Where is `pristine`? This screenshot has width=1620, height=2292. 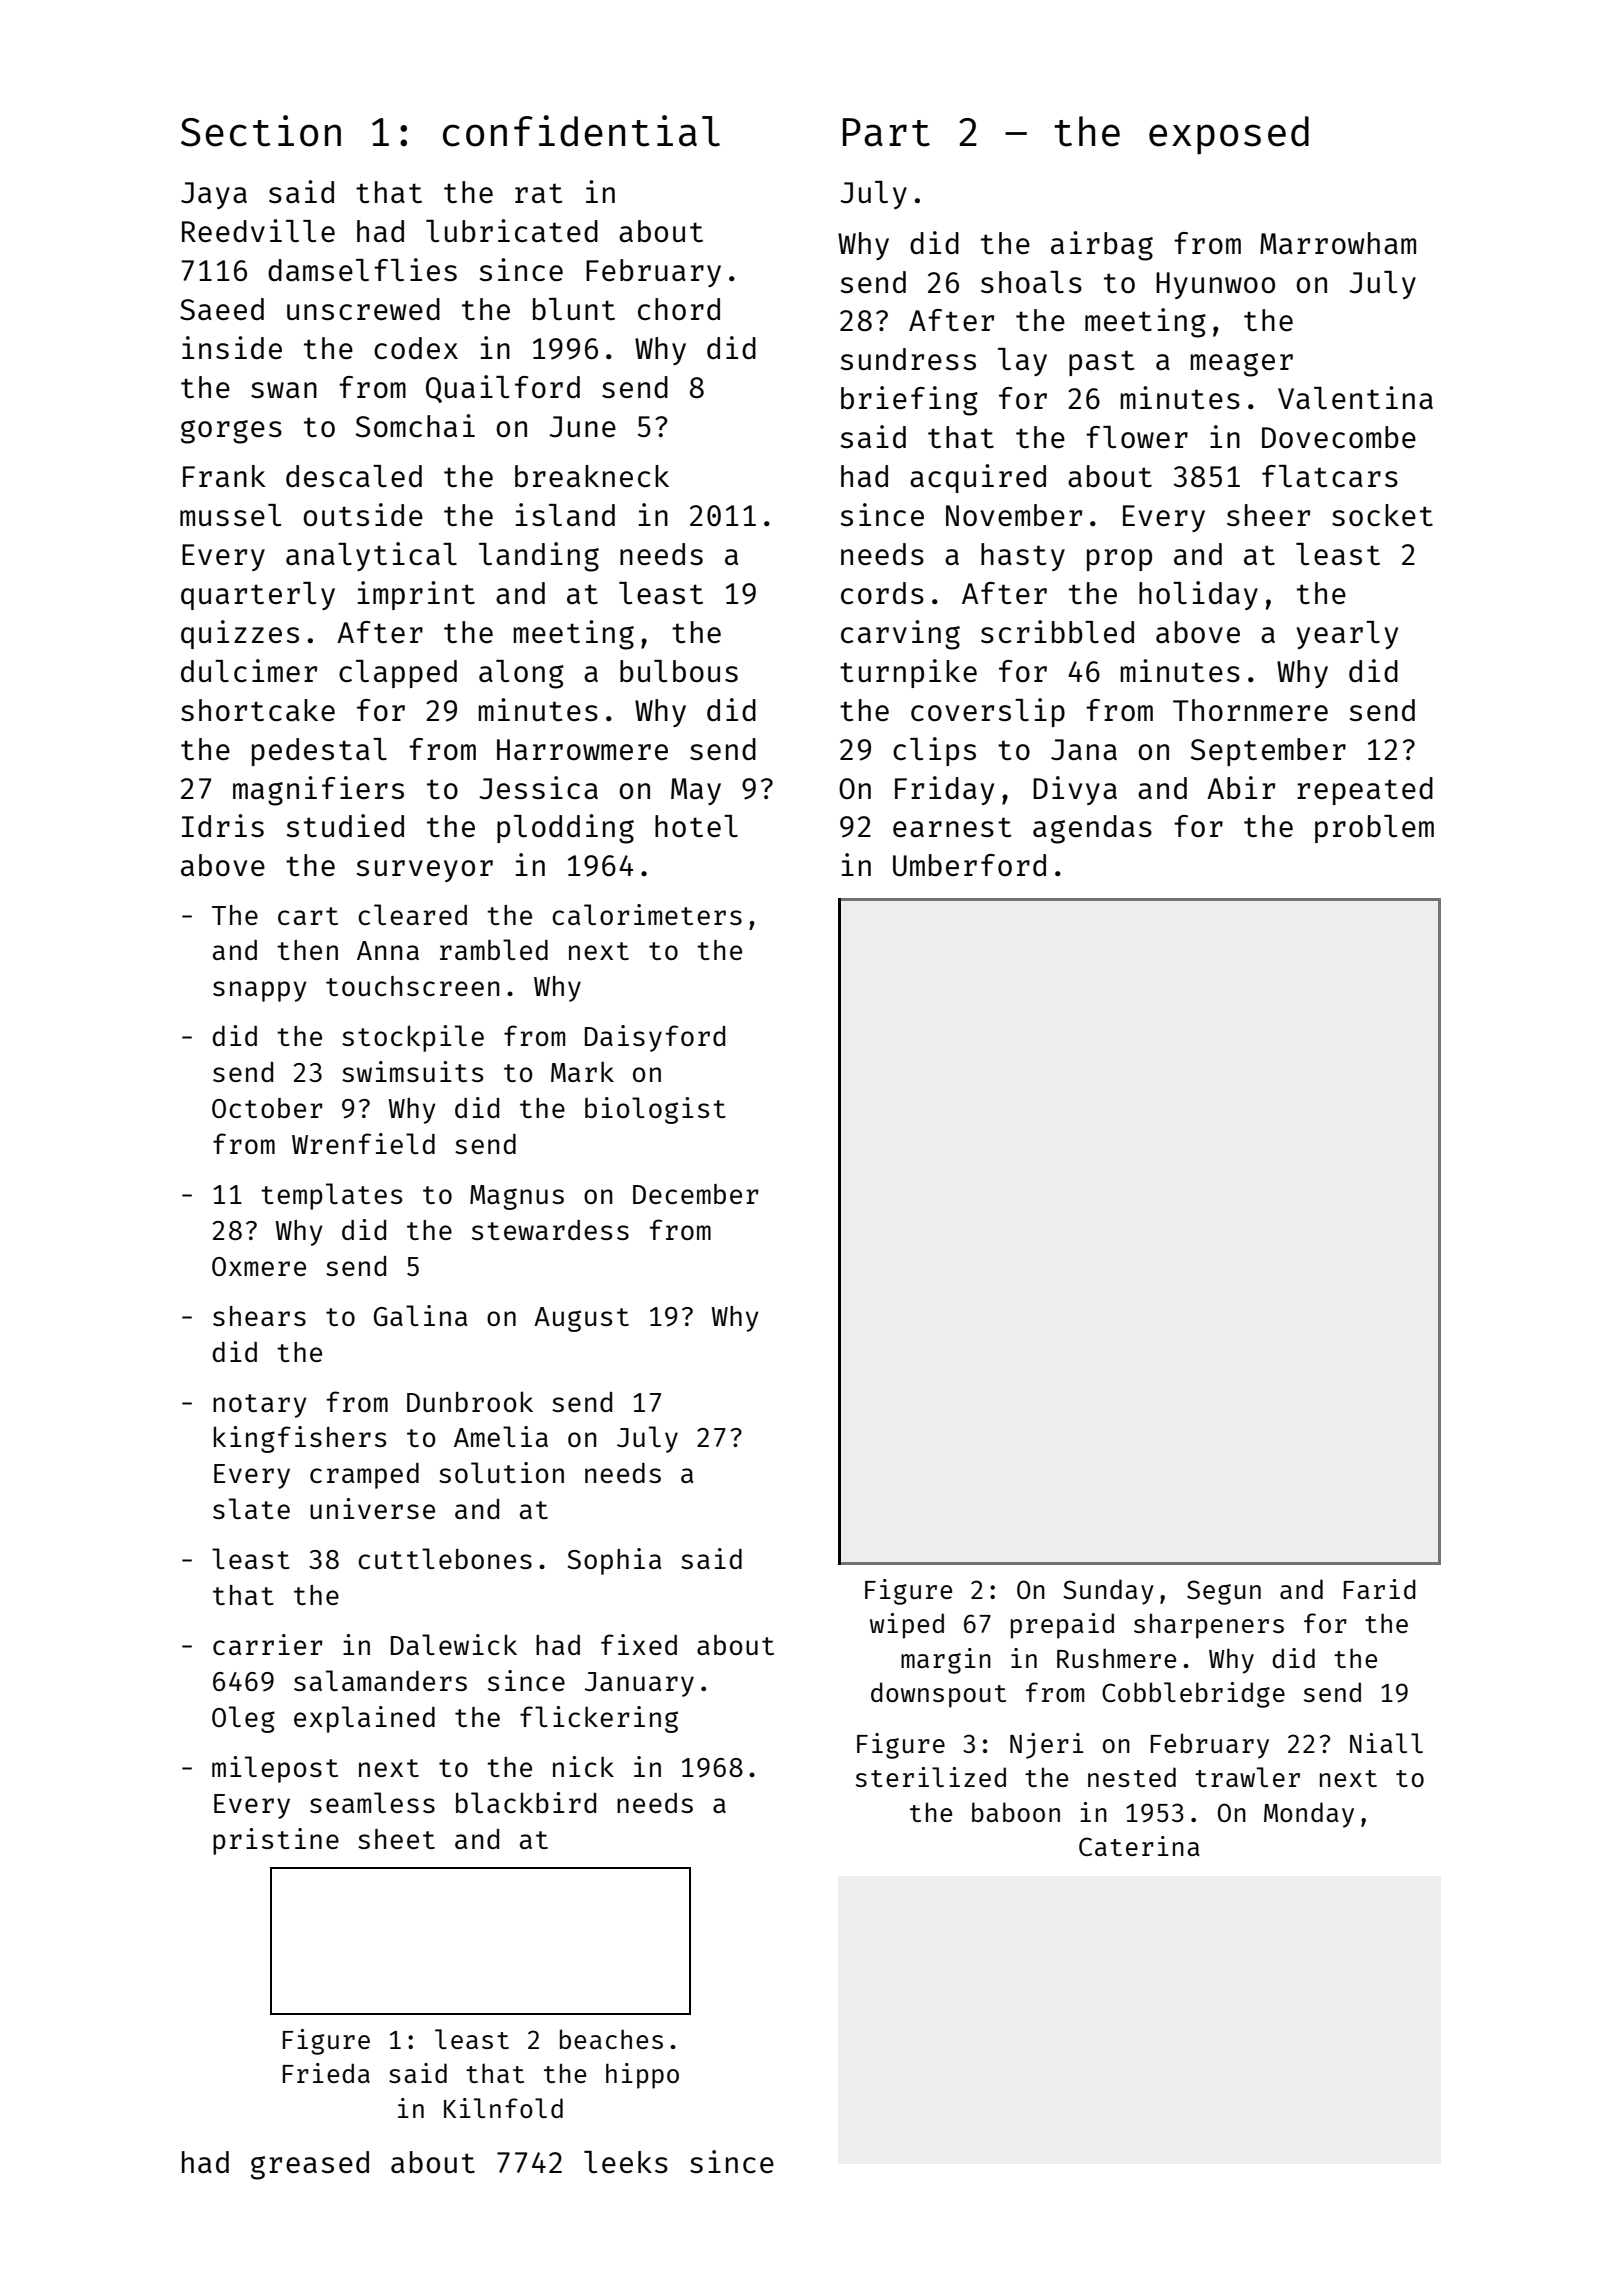 pristine is located at coordinates (276, 1841).
